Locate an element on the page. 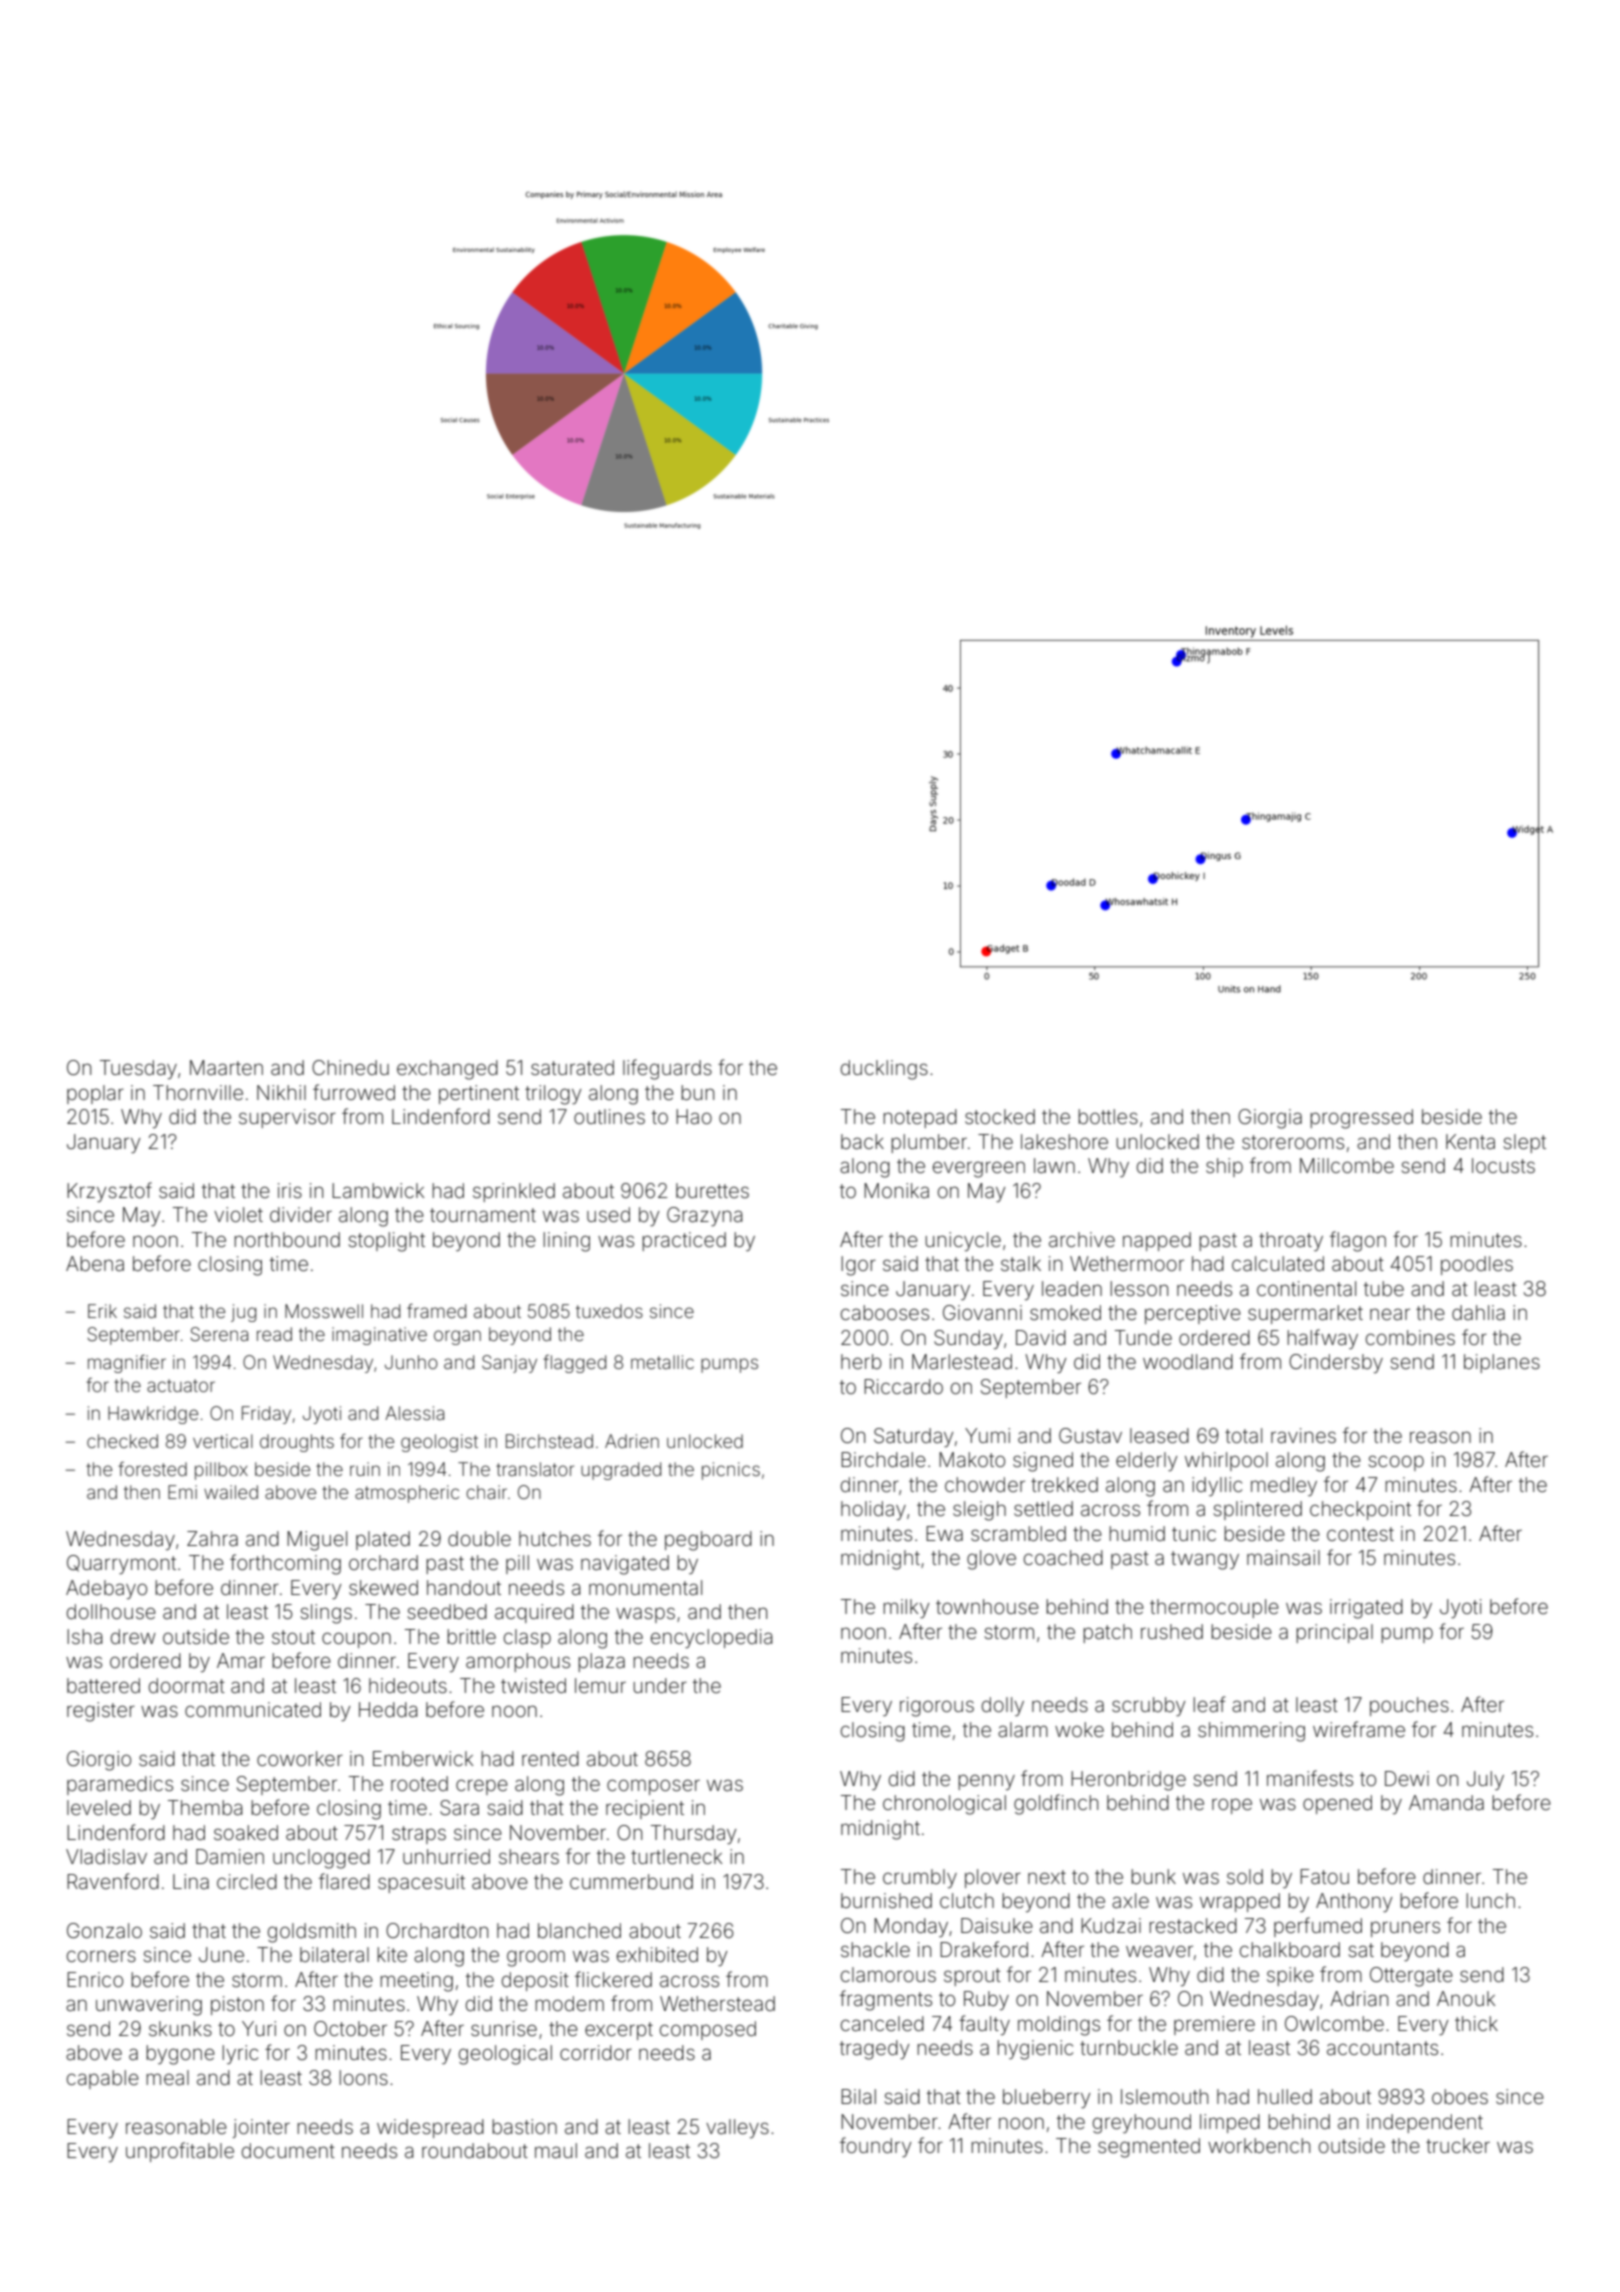  meeting is located at coordinates (416, 1982).
